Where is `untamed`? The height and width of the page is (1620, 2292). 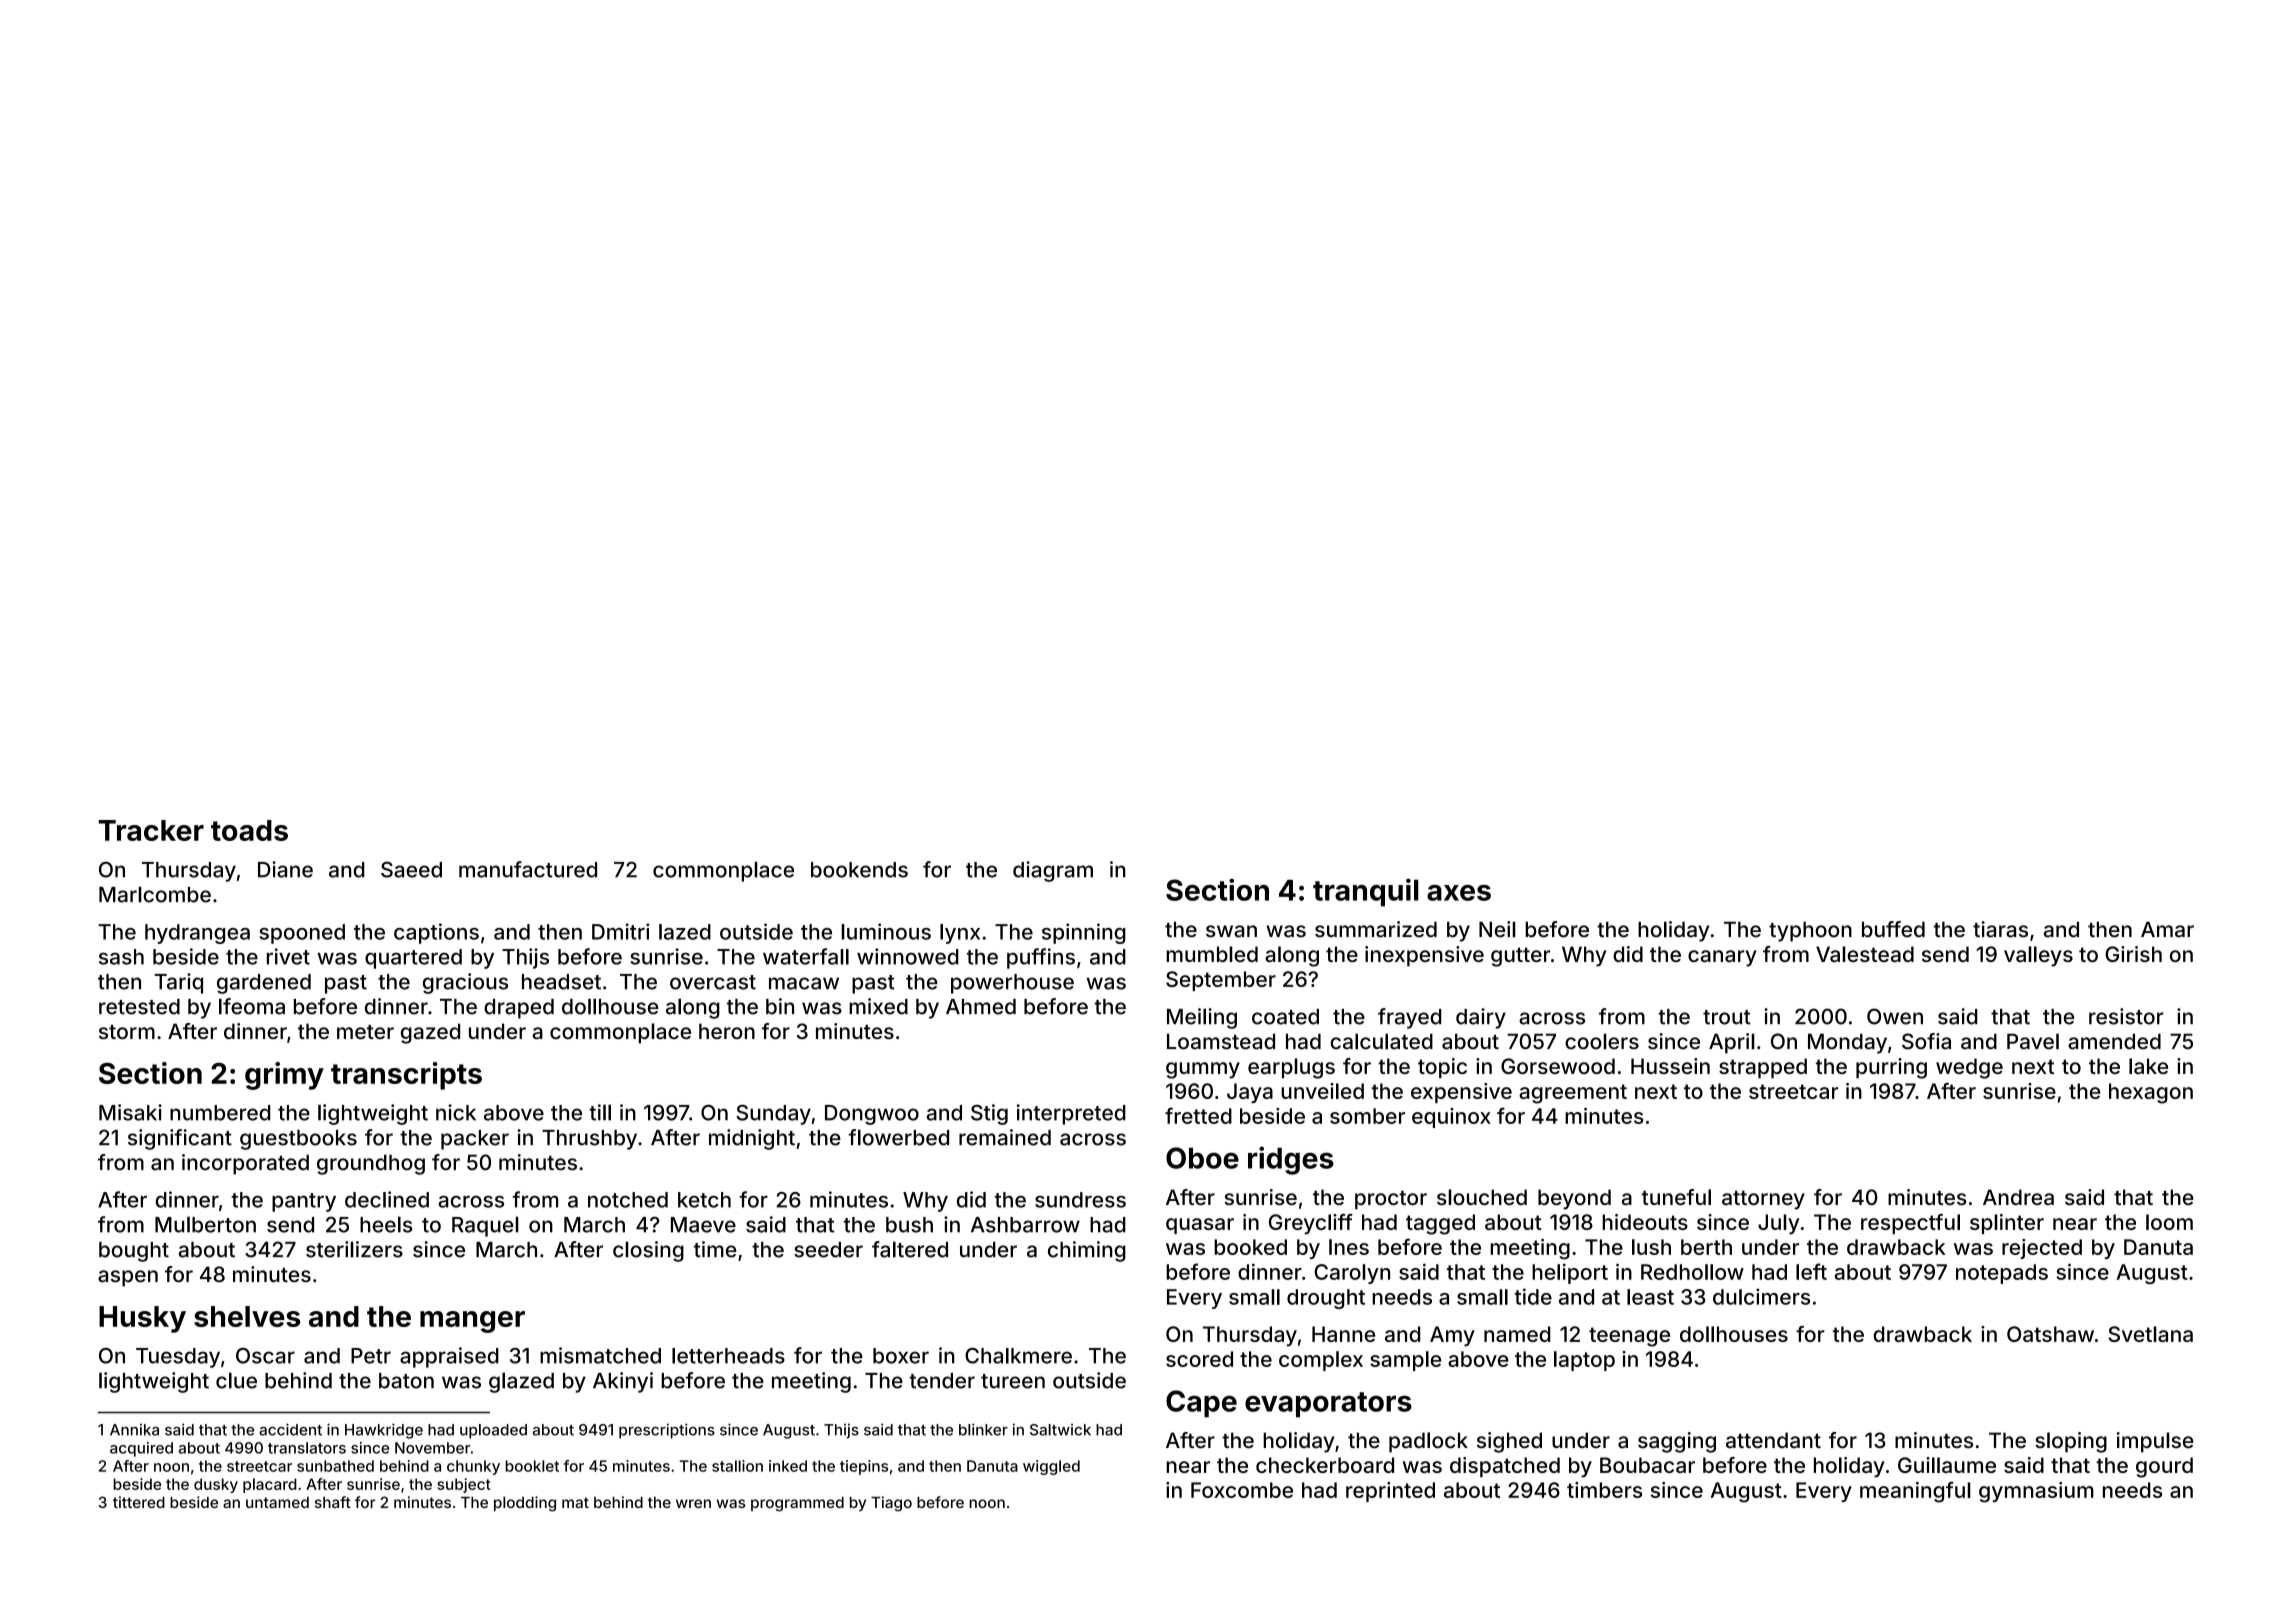
untamed is located at coordinates (277, 1502).
